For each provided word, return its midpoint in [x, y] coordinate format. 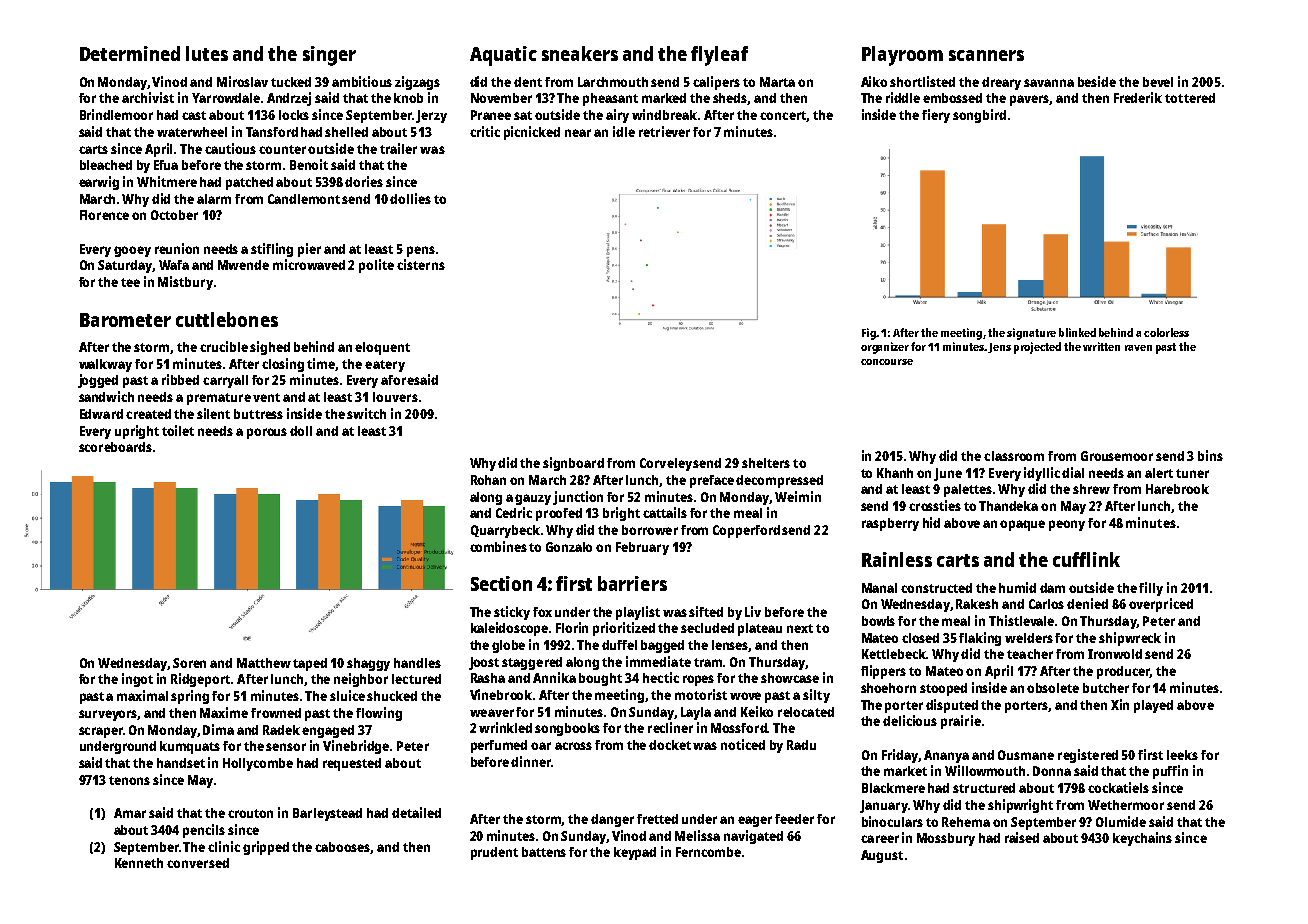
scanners [986, 55]
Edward [101, 414]
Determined [130, 53]
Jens [999, 348]
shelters [766, 463]
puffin [1170, 772]
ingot [137, 680]
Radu [801, 745]
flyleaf [719, 56]
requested [352, 764]
